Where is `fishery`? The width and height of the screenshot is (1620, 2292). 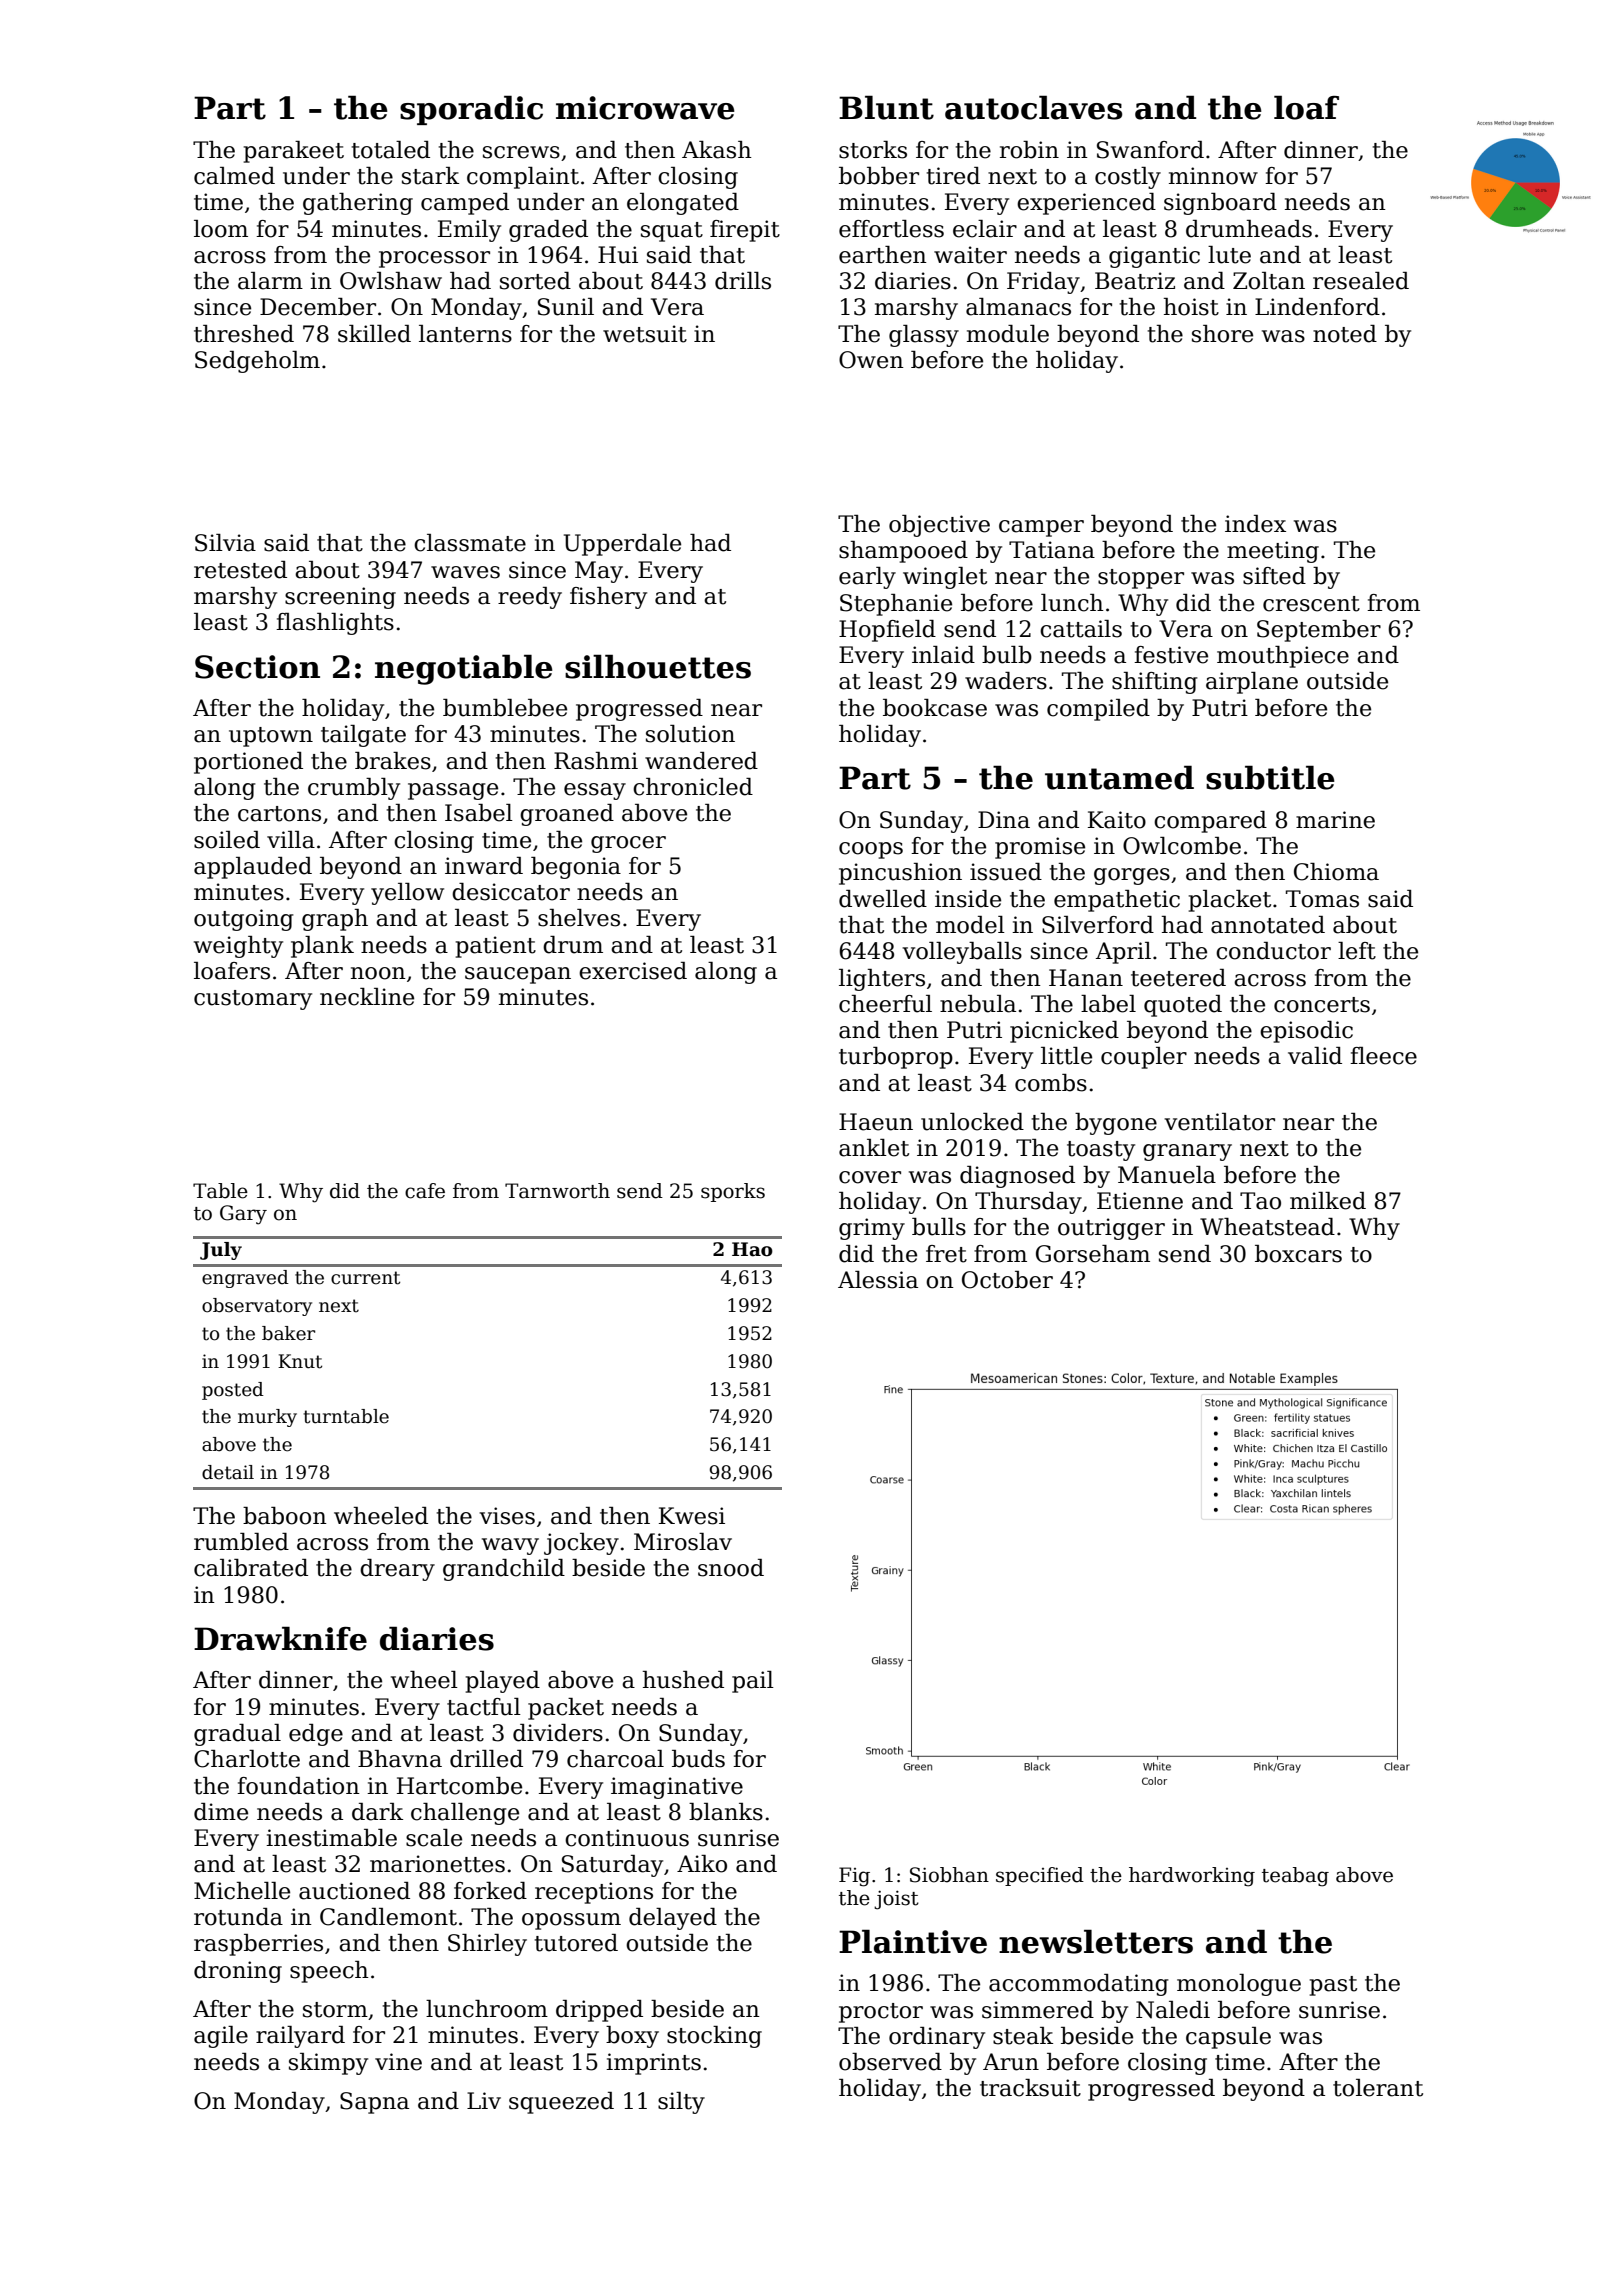
fishery is located at coordinates (608, 598).
